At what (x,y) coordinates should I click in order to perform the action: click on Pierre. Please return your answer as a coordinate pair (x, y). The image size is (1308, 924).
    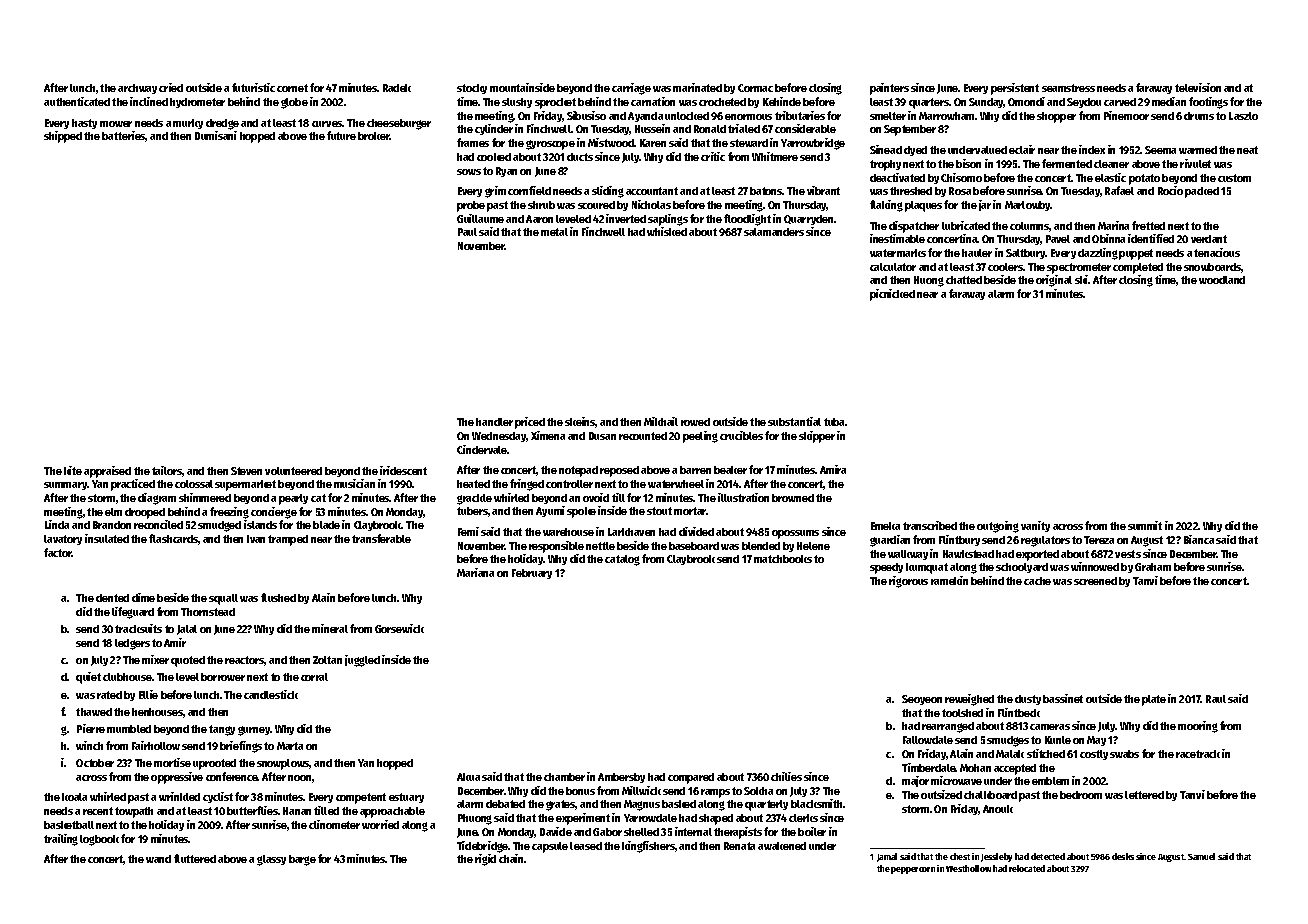
    Looking at the image, I should click on (91, 728).
